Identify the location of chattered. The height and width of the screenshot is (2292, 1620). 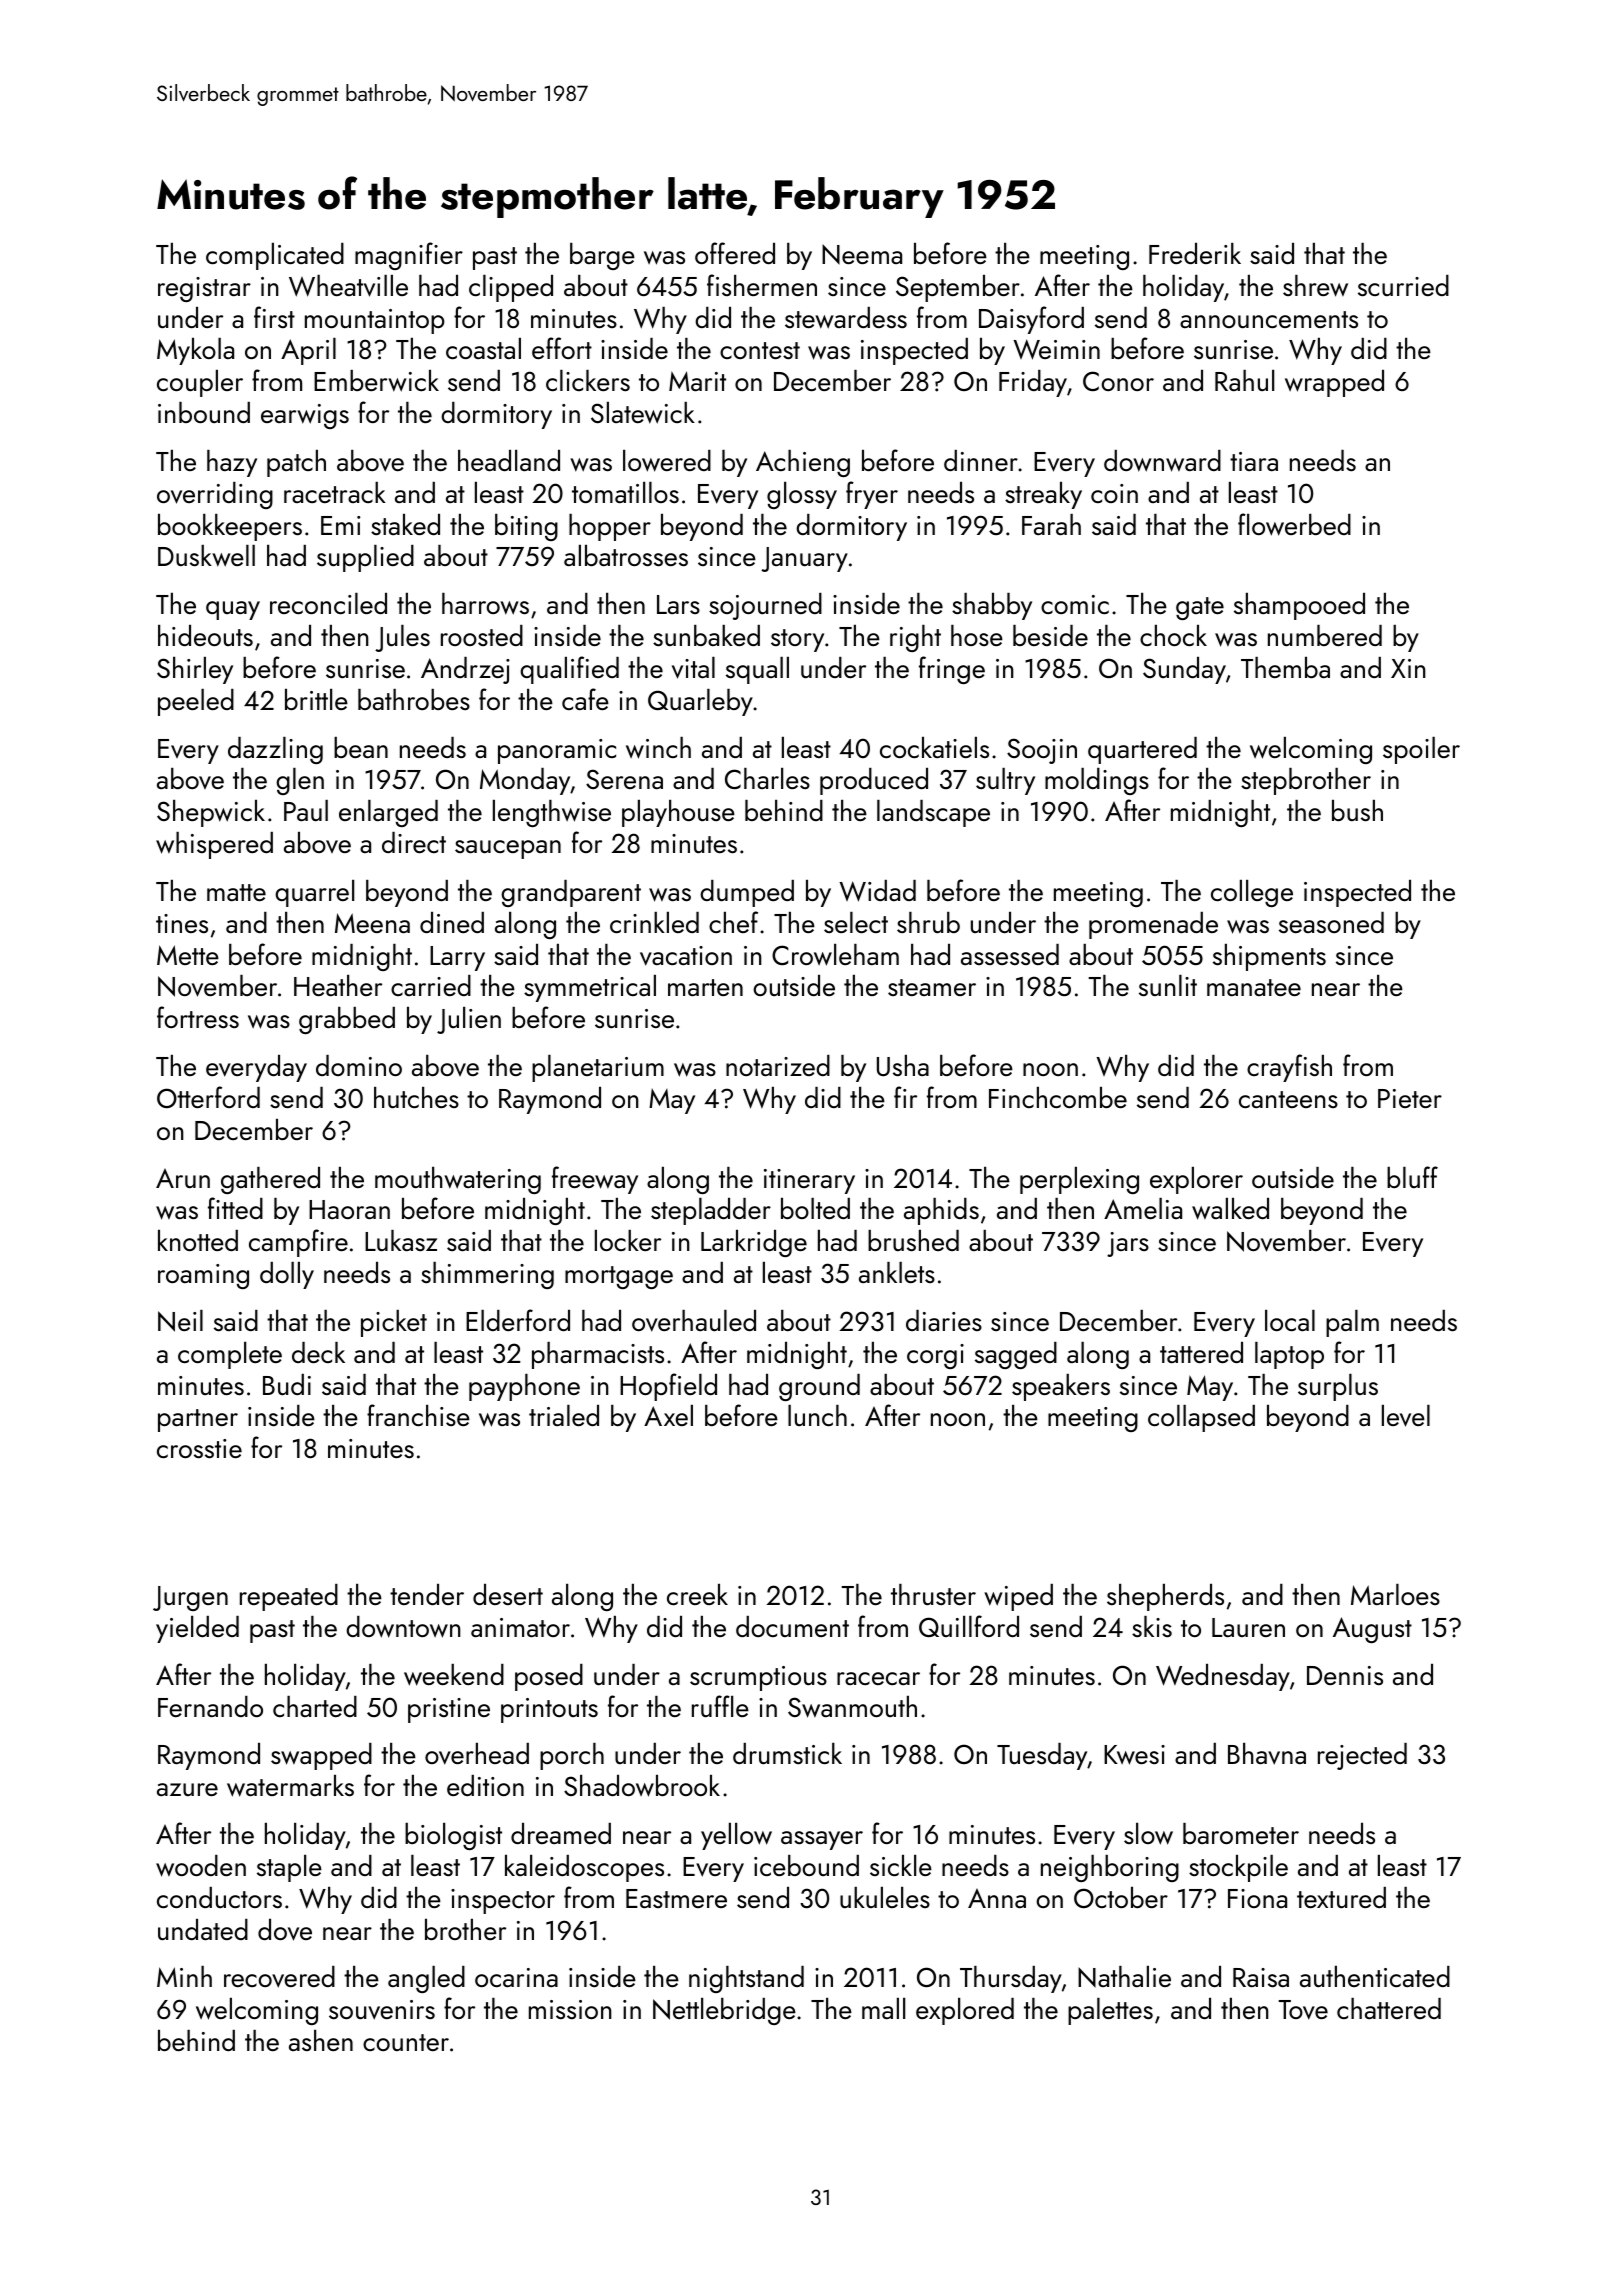
(1389, 2008).
